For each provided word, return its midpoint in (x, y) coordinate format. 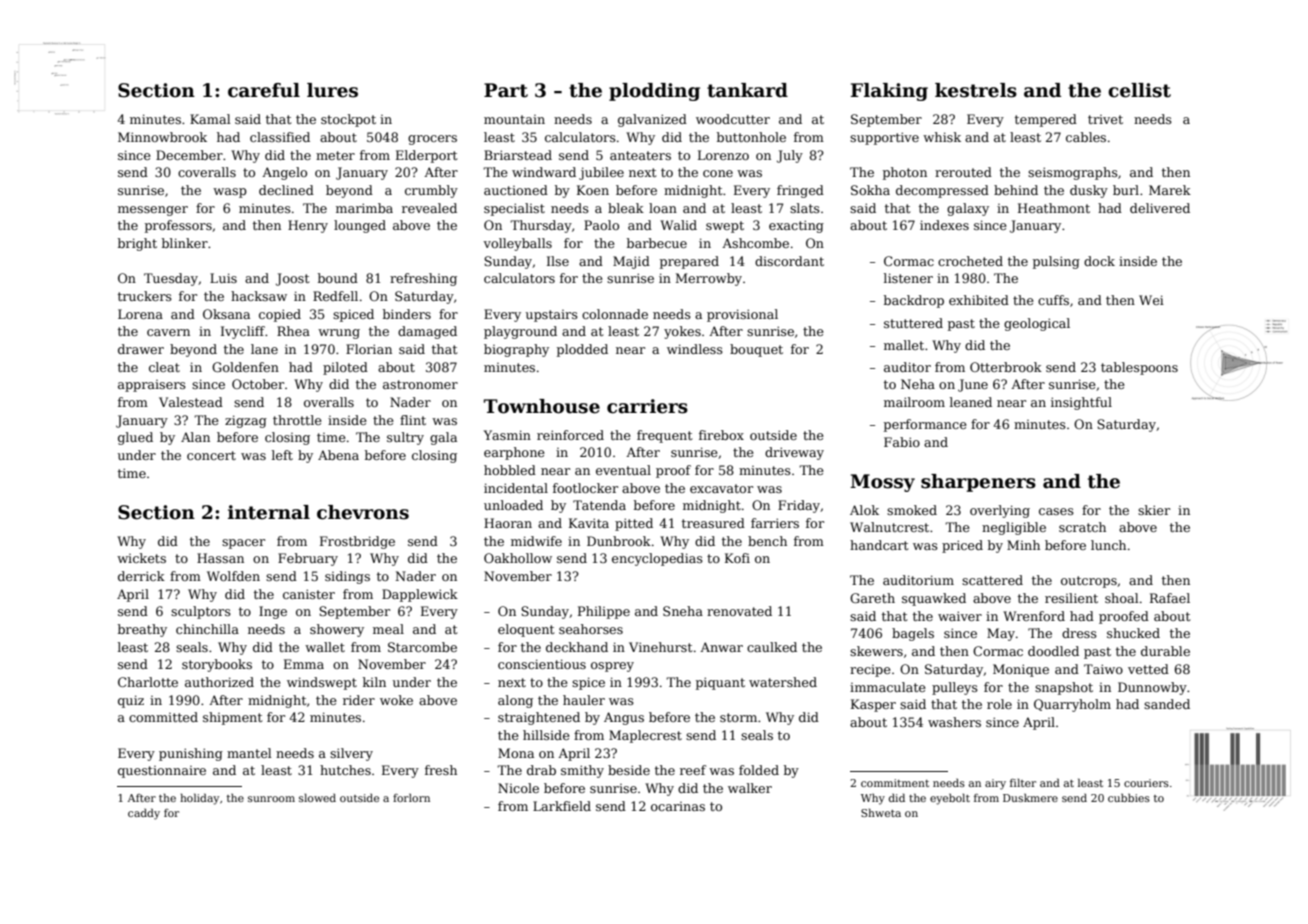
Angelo (284, 173)
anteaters (640, 155)
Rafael (1170, 598)
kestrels (976, 90)
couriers (1146, 783)
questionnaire (162, 772)
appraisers (152, 386)
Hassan (220, 558)
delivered (1160, 208)
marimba (364, 208)
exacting (796, 226)
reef (693, 770)
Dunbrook (619, 541)
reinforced (570, 435)
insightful (1081, 403)
